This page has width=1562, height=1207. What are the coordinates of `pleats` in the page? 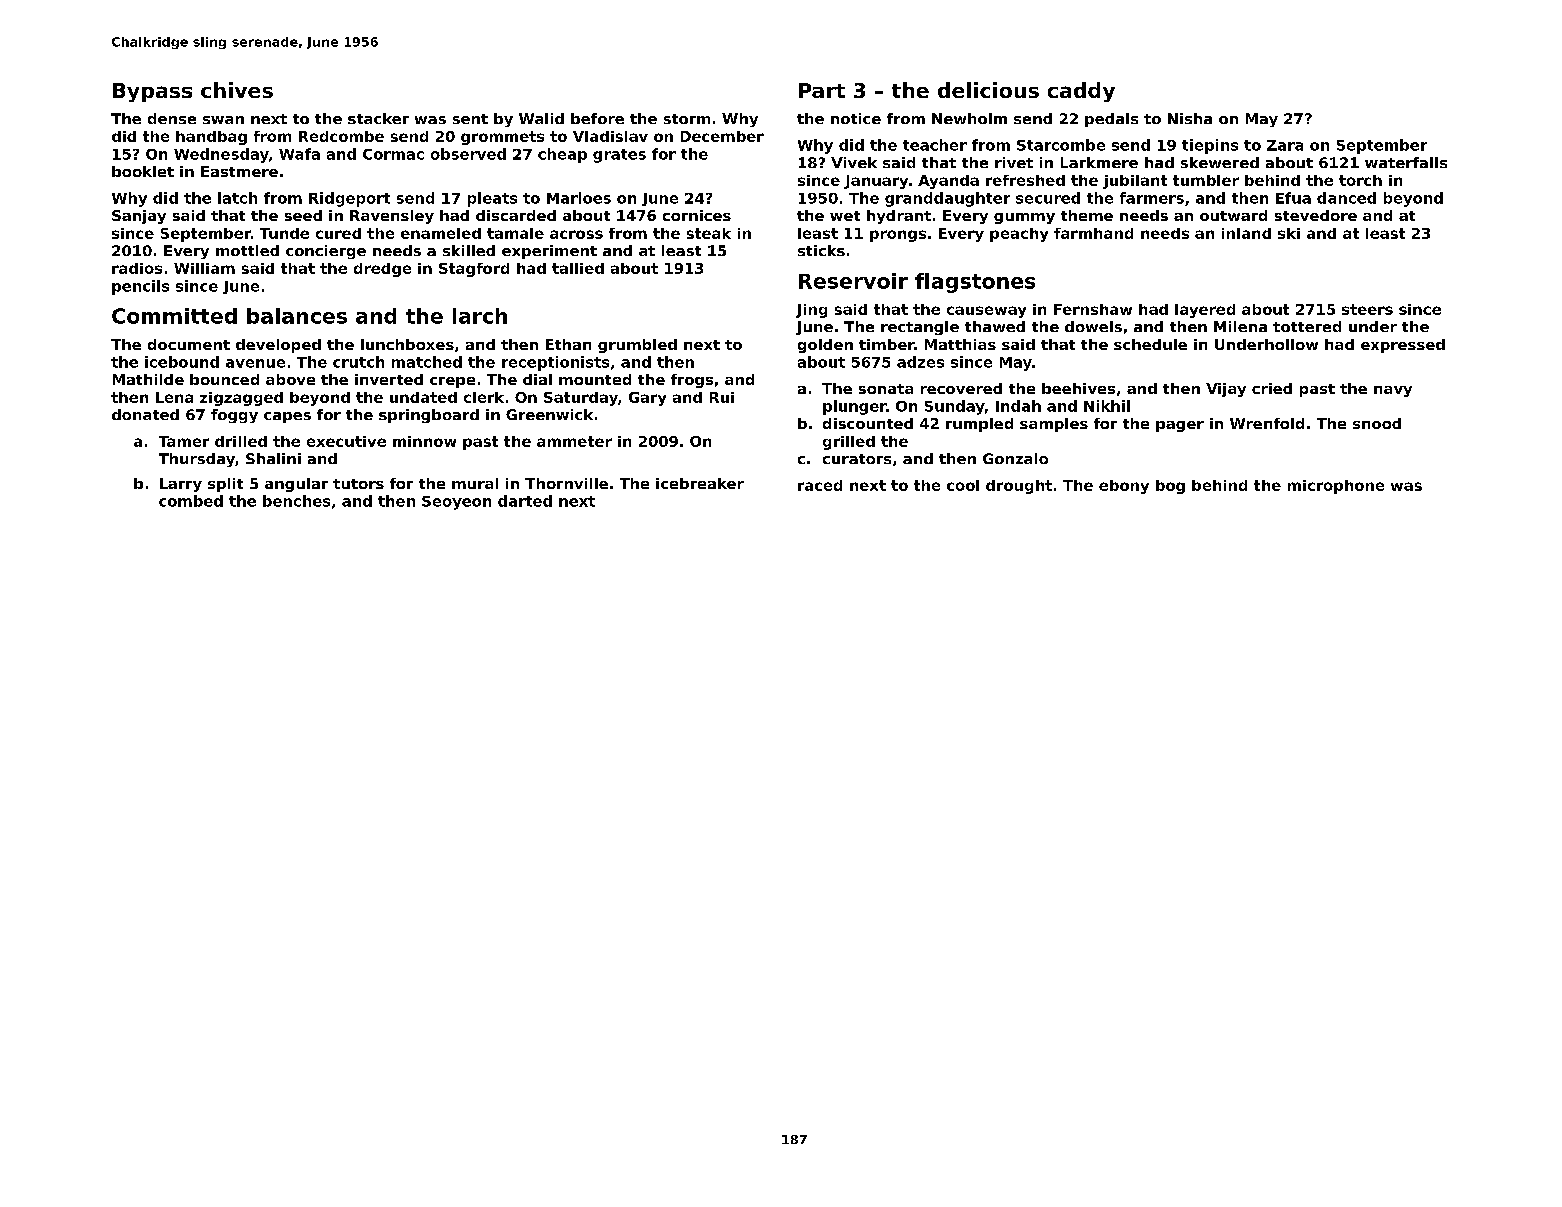 It's located at (492, 199).
